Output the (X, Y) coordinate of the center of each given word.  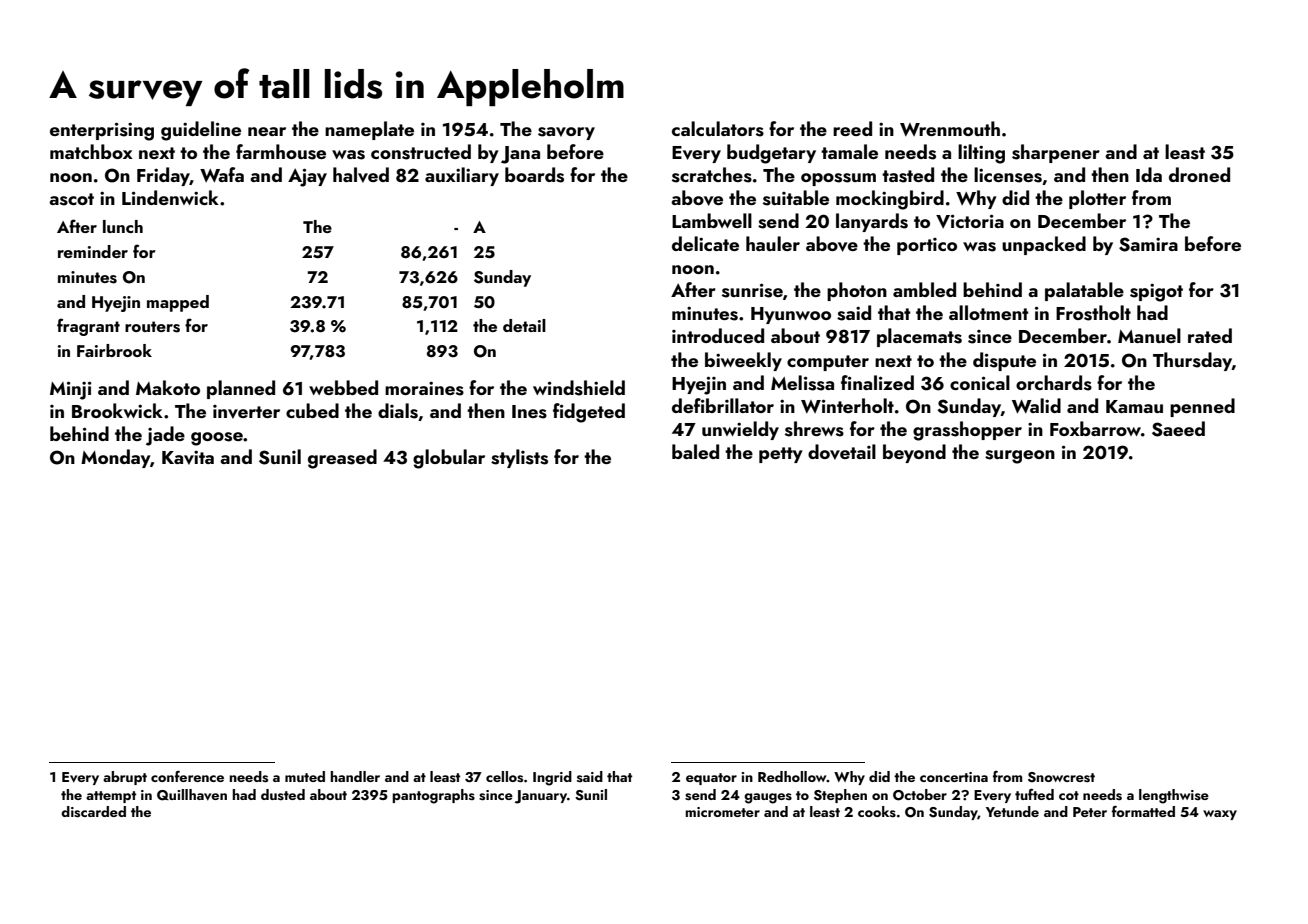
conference (187, 776)
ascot (71, 199)
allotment (989, 312)
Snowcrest (1061, 777)
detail (524, 325)
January (541, 797)
